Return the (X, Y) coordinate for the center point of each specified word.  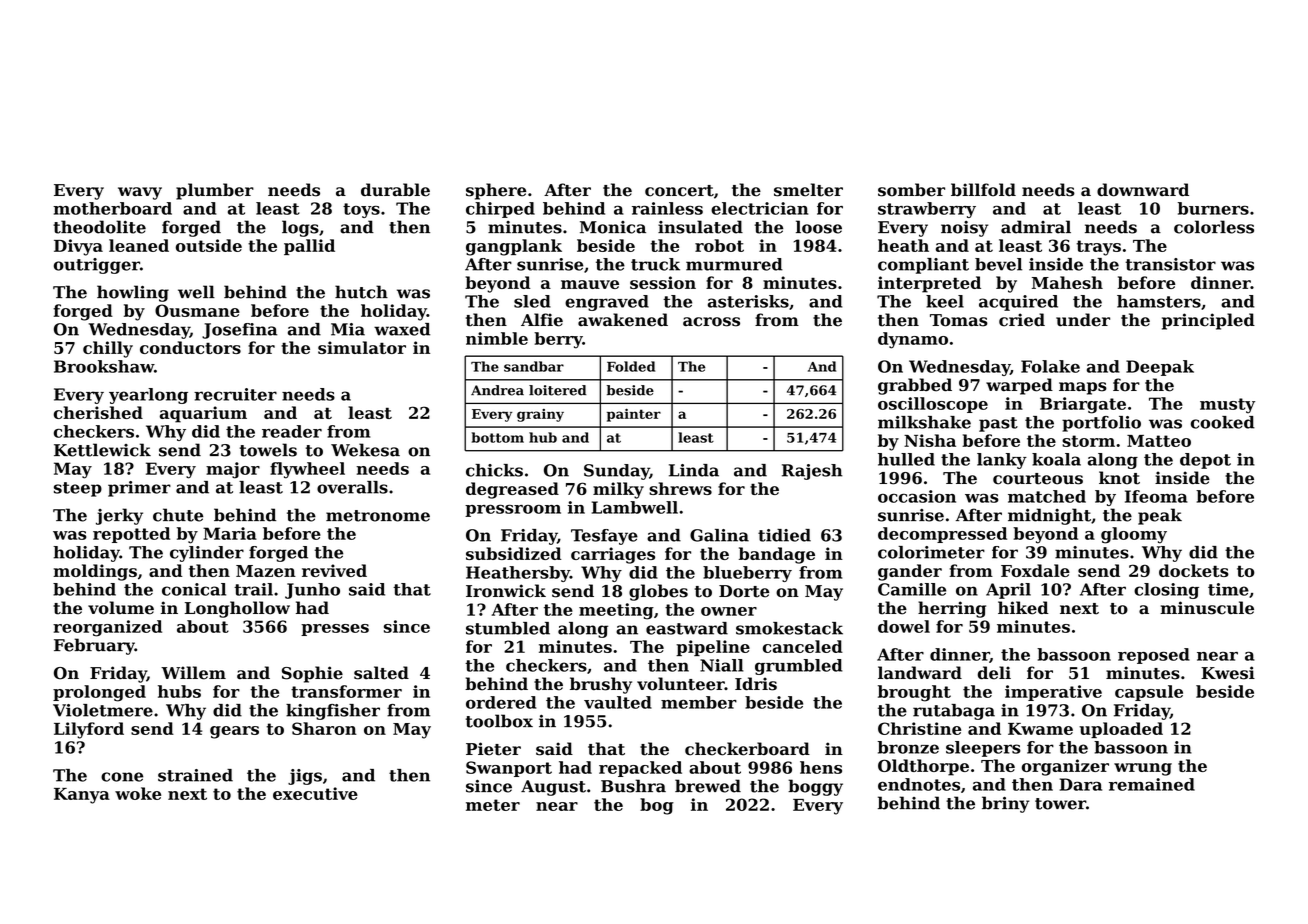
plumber (215, 191)
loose (819, 227)
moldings (95, 572)
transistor (1170, 264)
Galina (719, 535)
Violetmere (103, 710)
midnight (1049, 516)
